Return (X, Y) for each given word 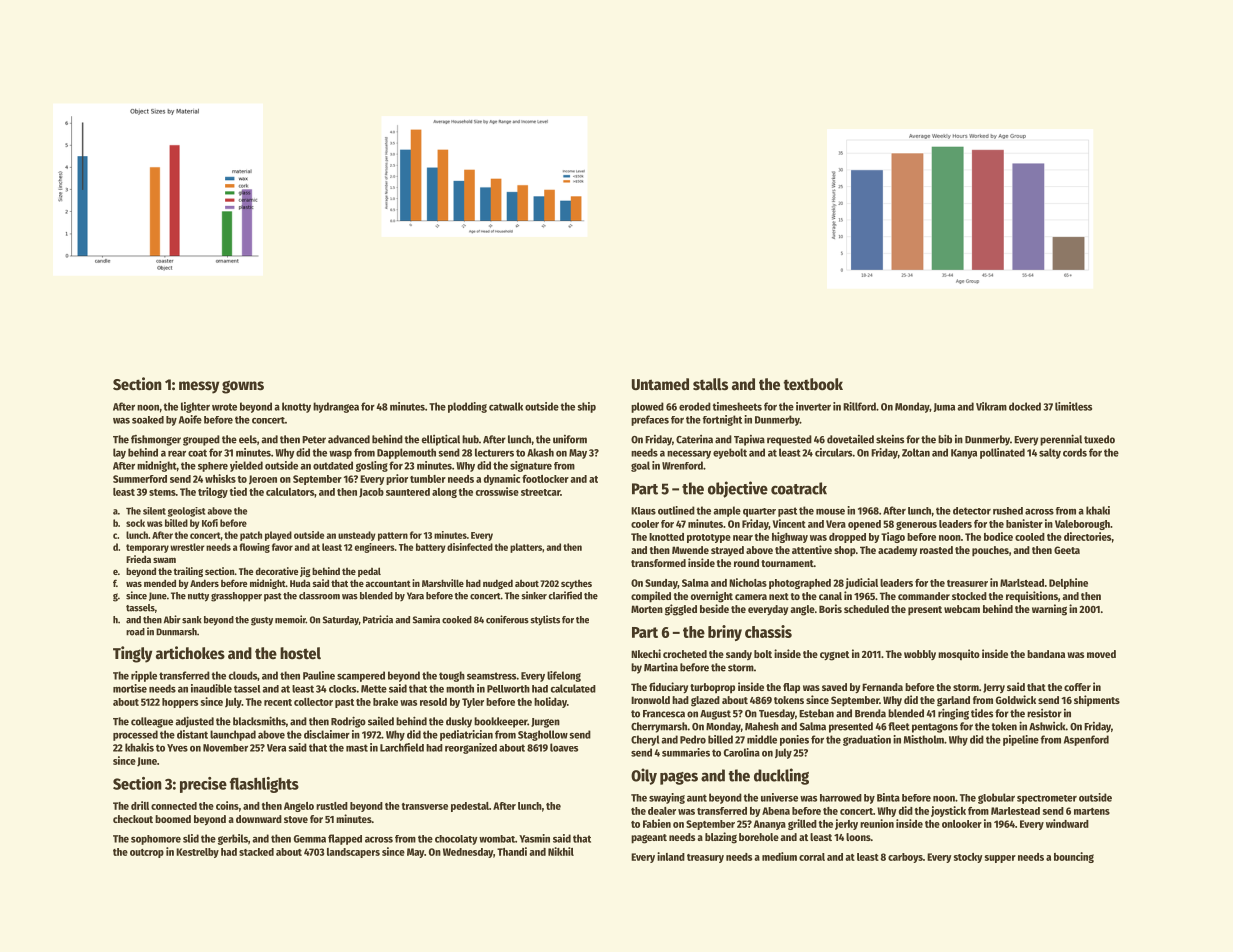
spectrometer (1047, 799)
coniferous (507, 619)
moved (1101, 654)
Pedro (693, 739)
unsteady (357, 536)
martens (1092, 811)
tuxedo (1099, 439)
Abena (776, 811)
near (743, 538)
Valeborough (1082, 525)
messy (199, 387)
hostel (300, 653)
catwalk (506, 406)
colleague (152, 722)
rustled (332, 806)
